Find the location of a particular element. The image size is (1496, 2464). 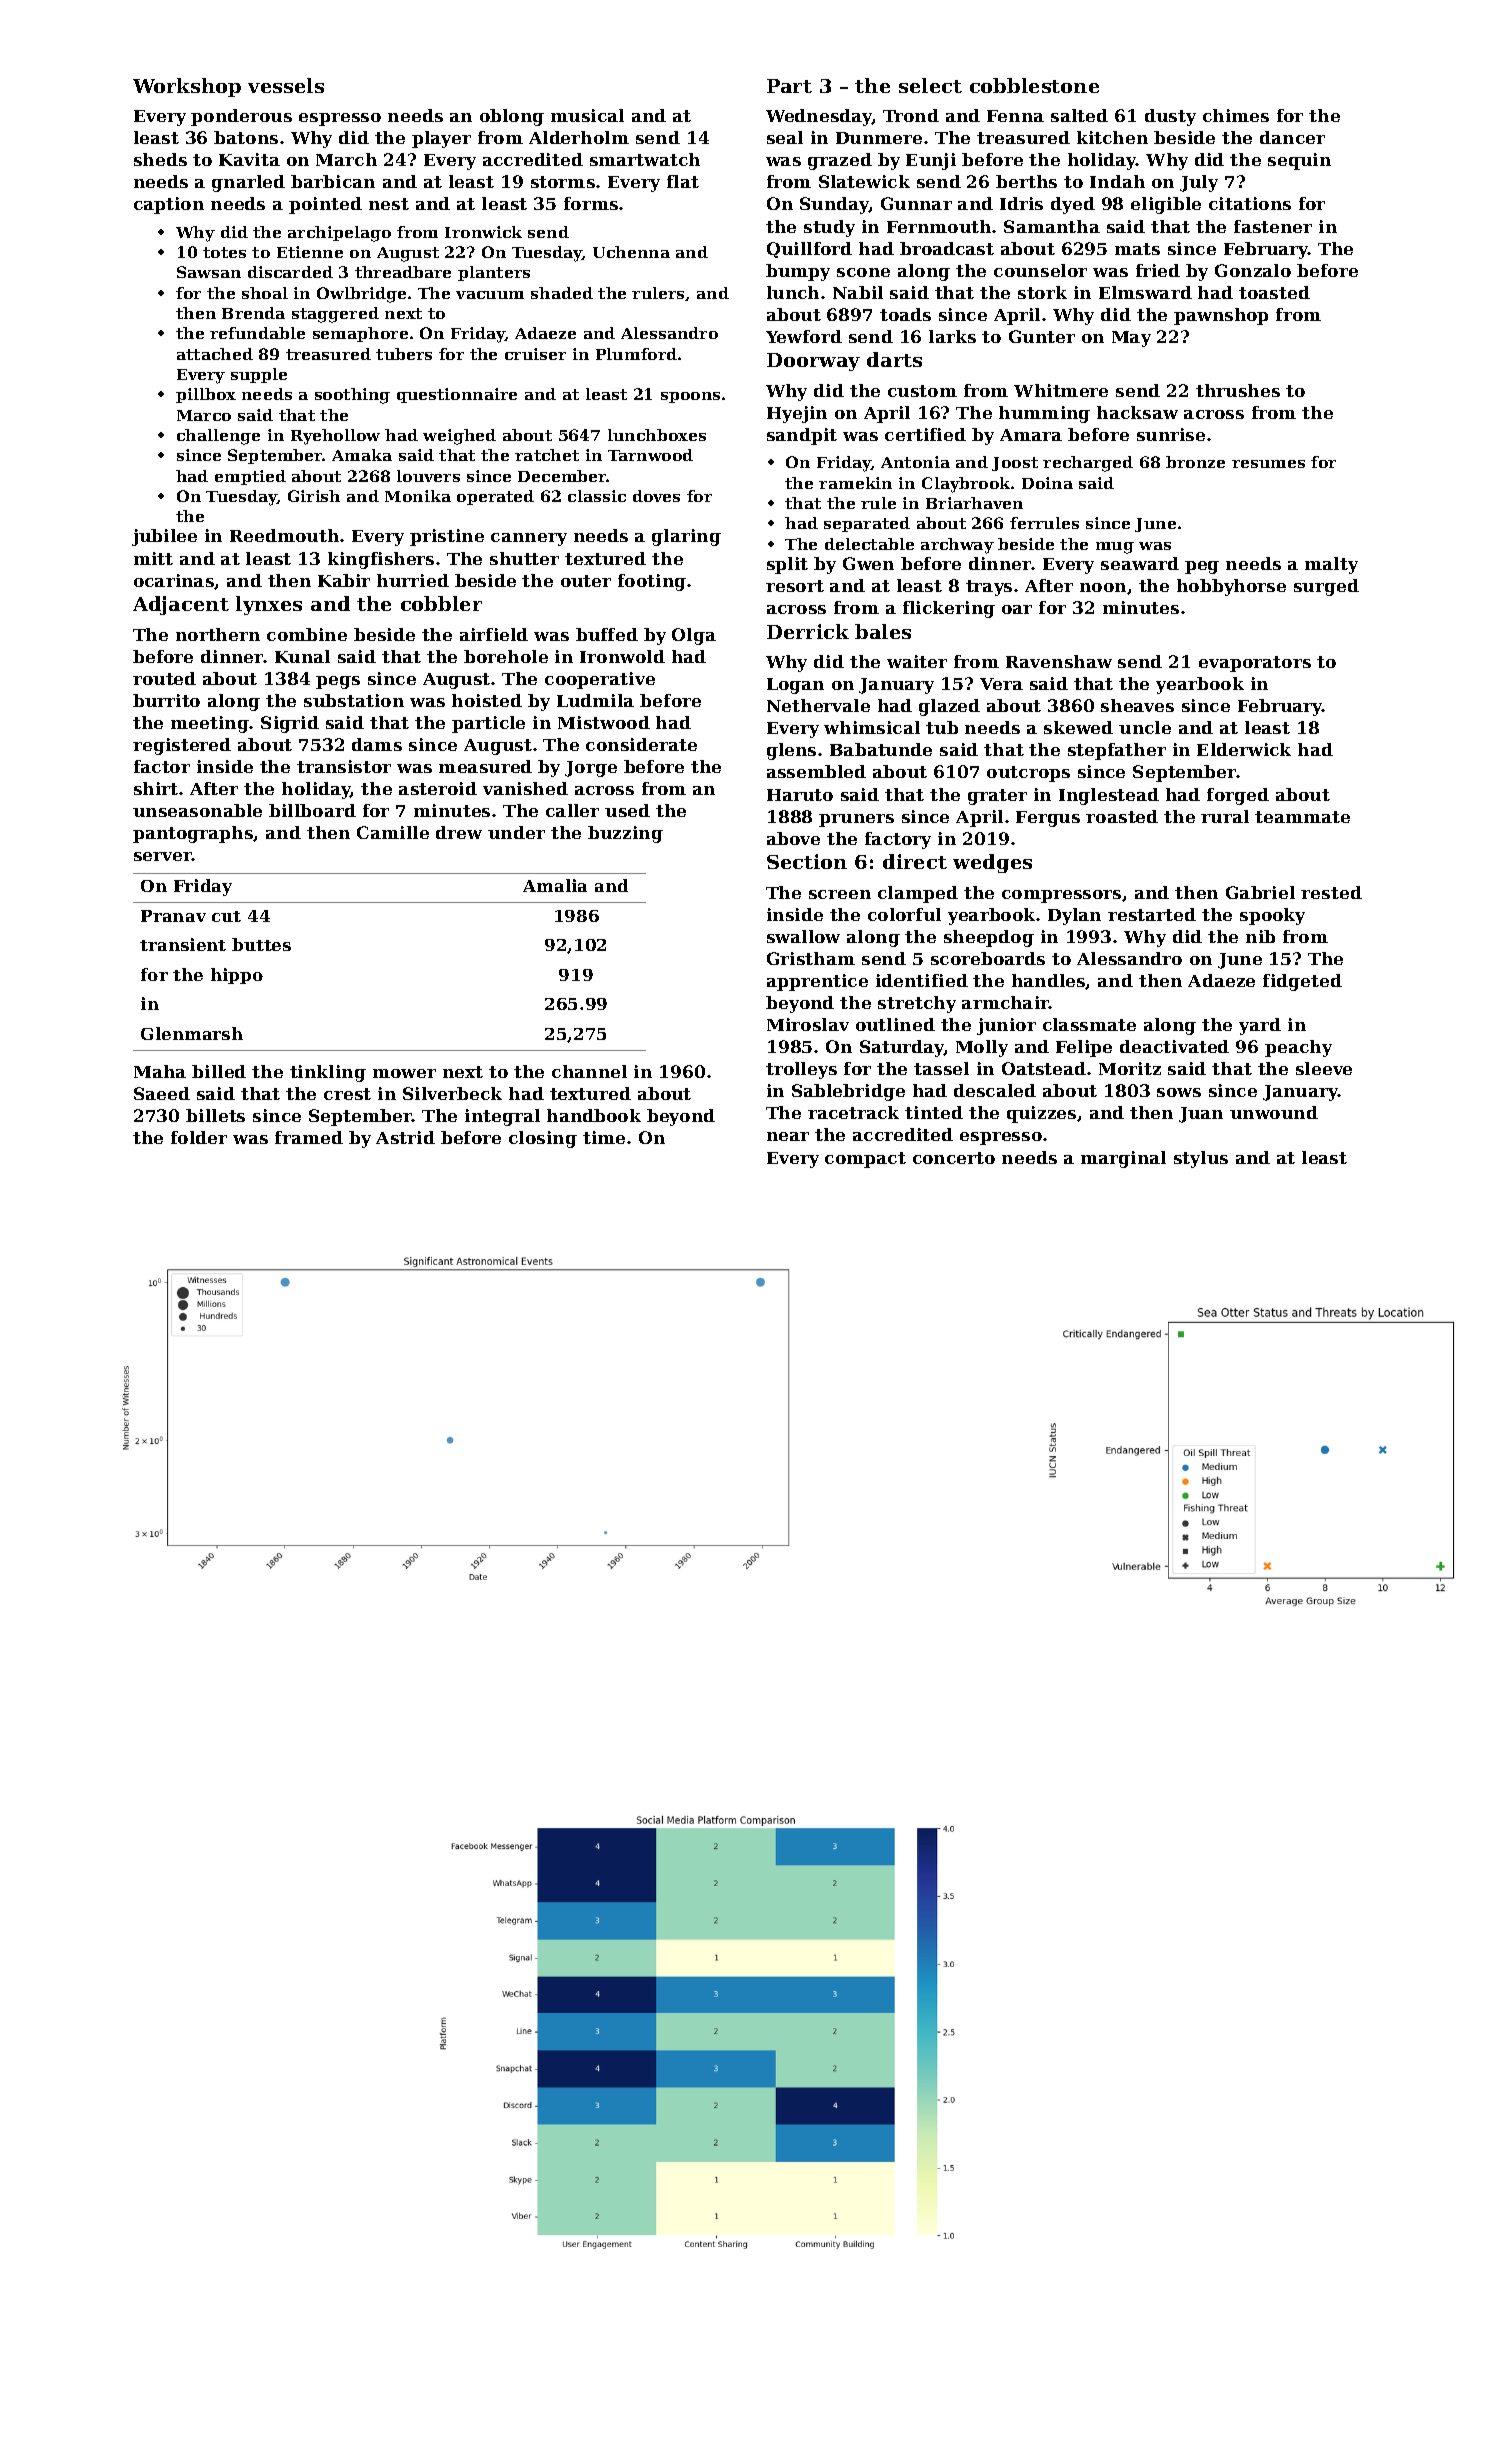

cut is located at coordinates (226, 916).
